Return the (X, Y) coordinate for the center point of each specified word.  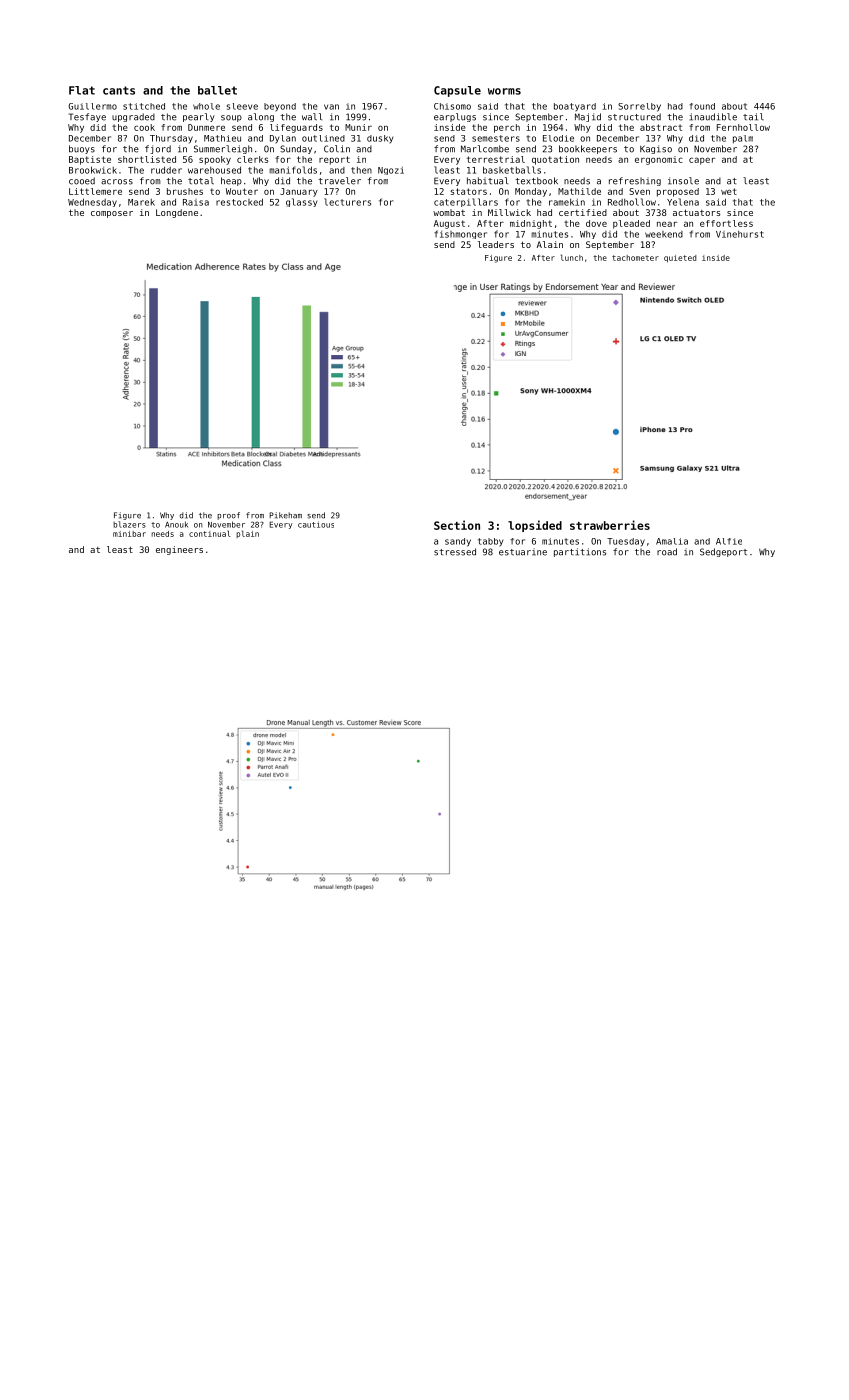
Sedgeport (723, 552)
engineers (179, 550)
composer (112, 214)
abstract (661, 127)
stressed (455, 552)
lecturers (347, 202)
